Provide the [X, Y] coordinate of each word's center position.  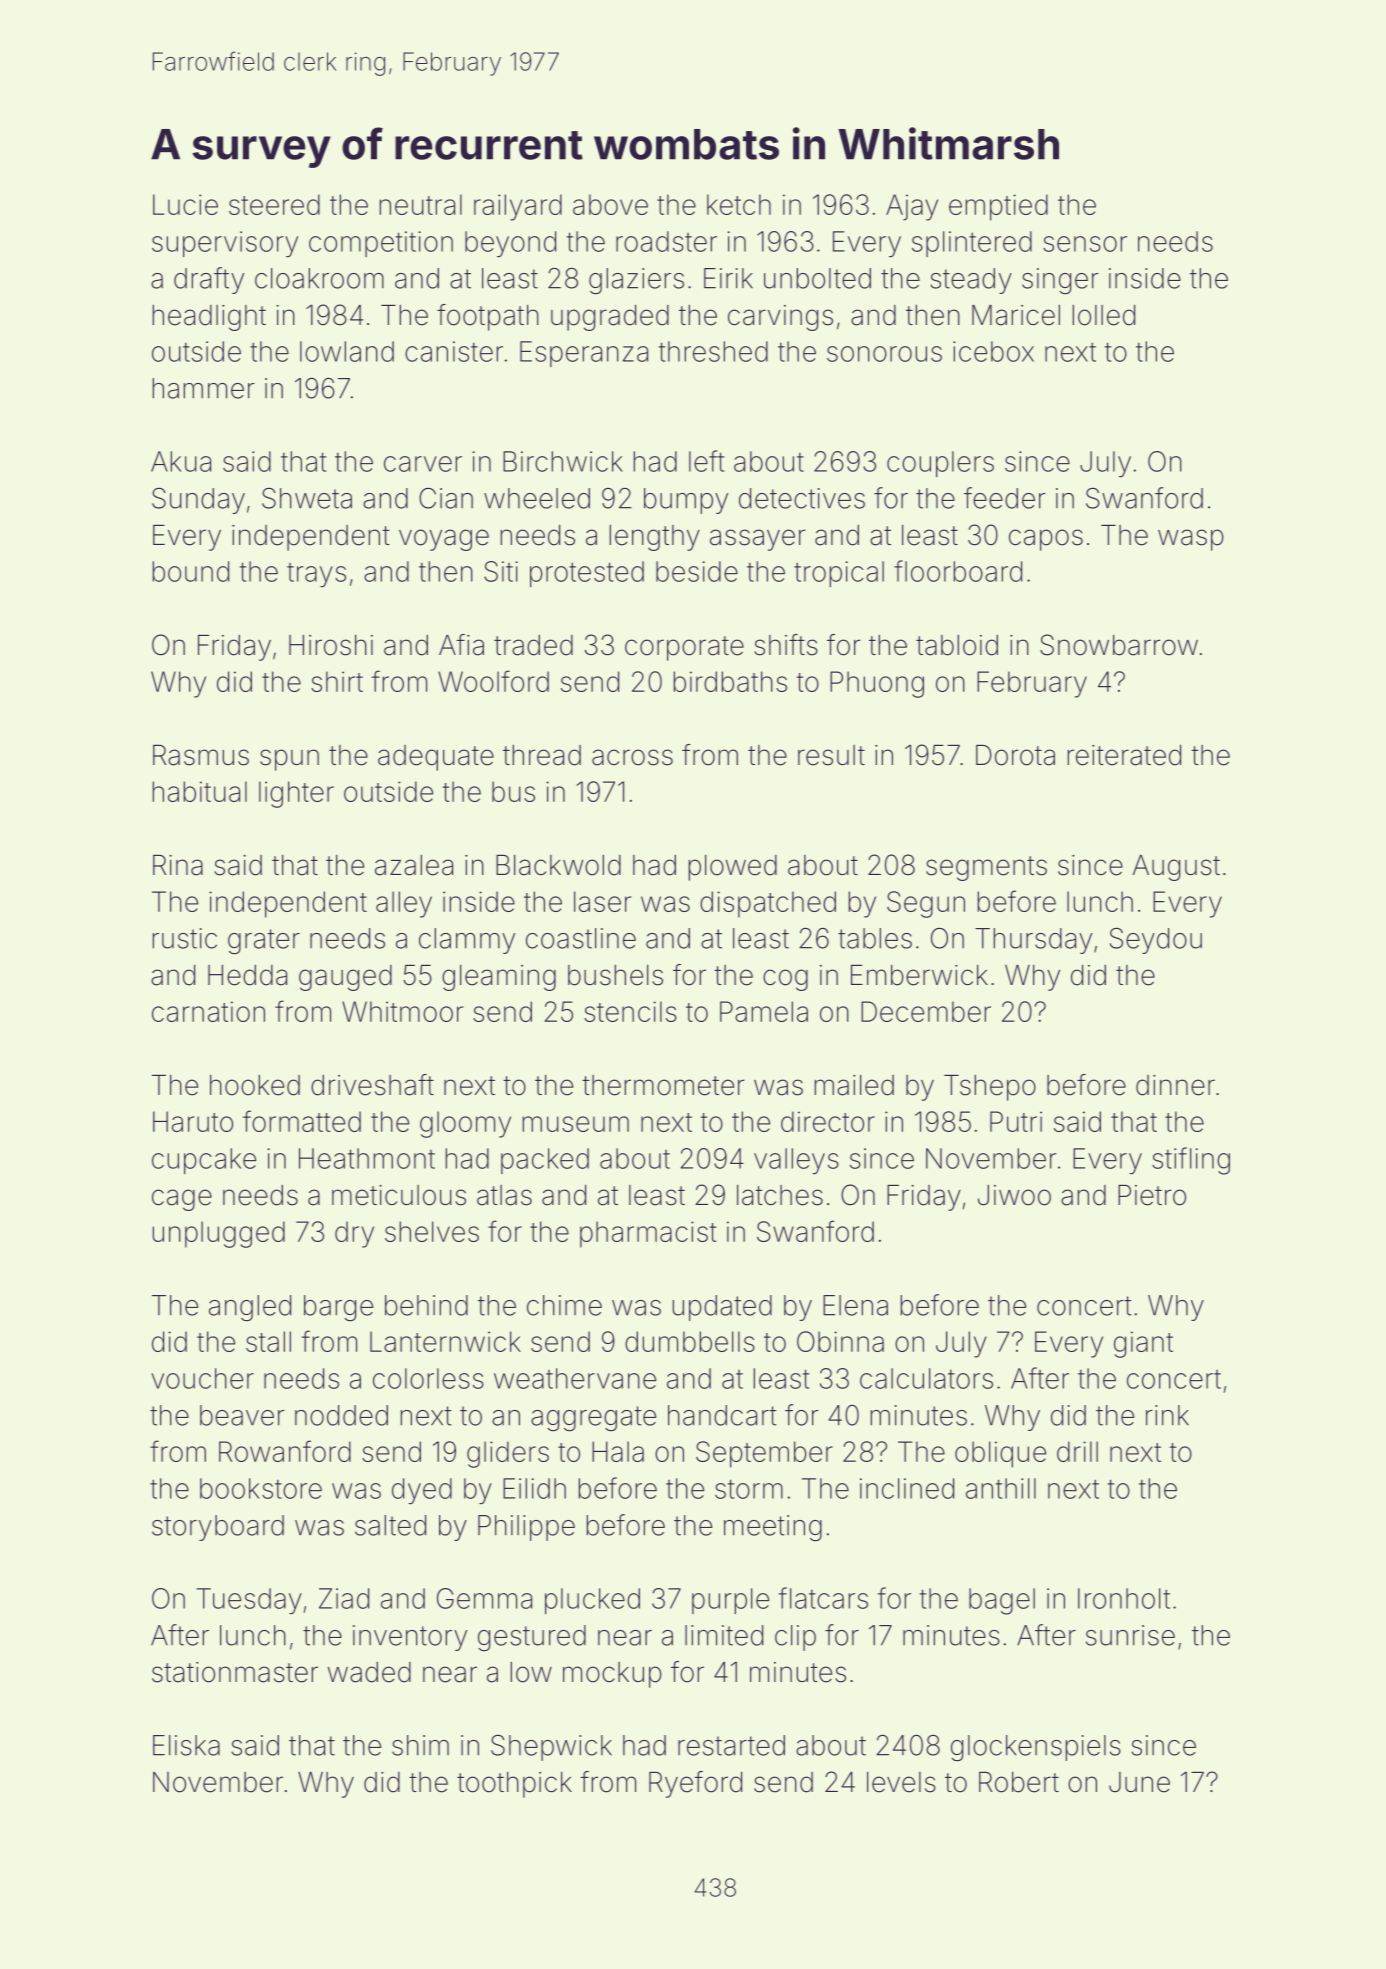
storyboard [218, 1528]
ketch [739, 204]
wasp [1191, 540]
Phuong [877, 684]
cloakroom [319, 278]
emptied [998, 207]
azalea [414, 865]
